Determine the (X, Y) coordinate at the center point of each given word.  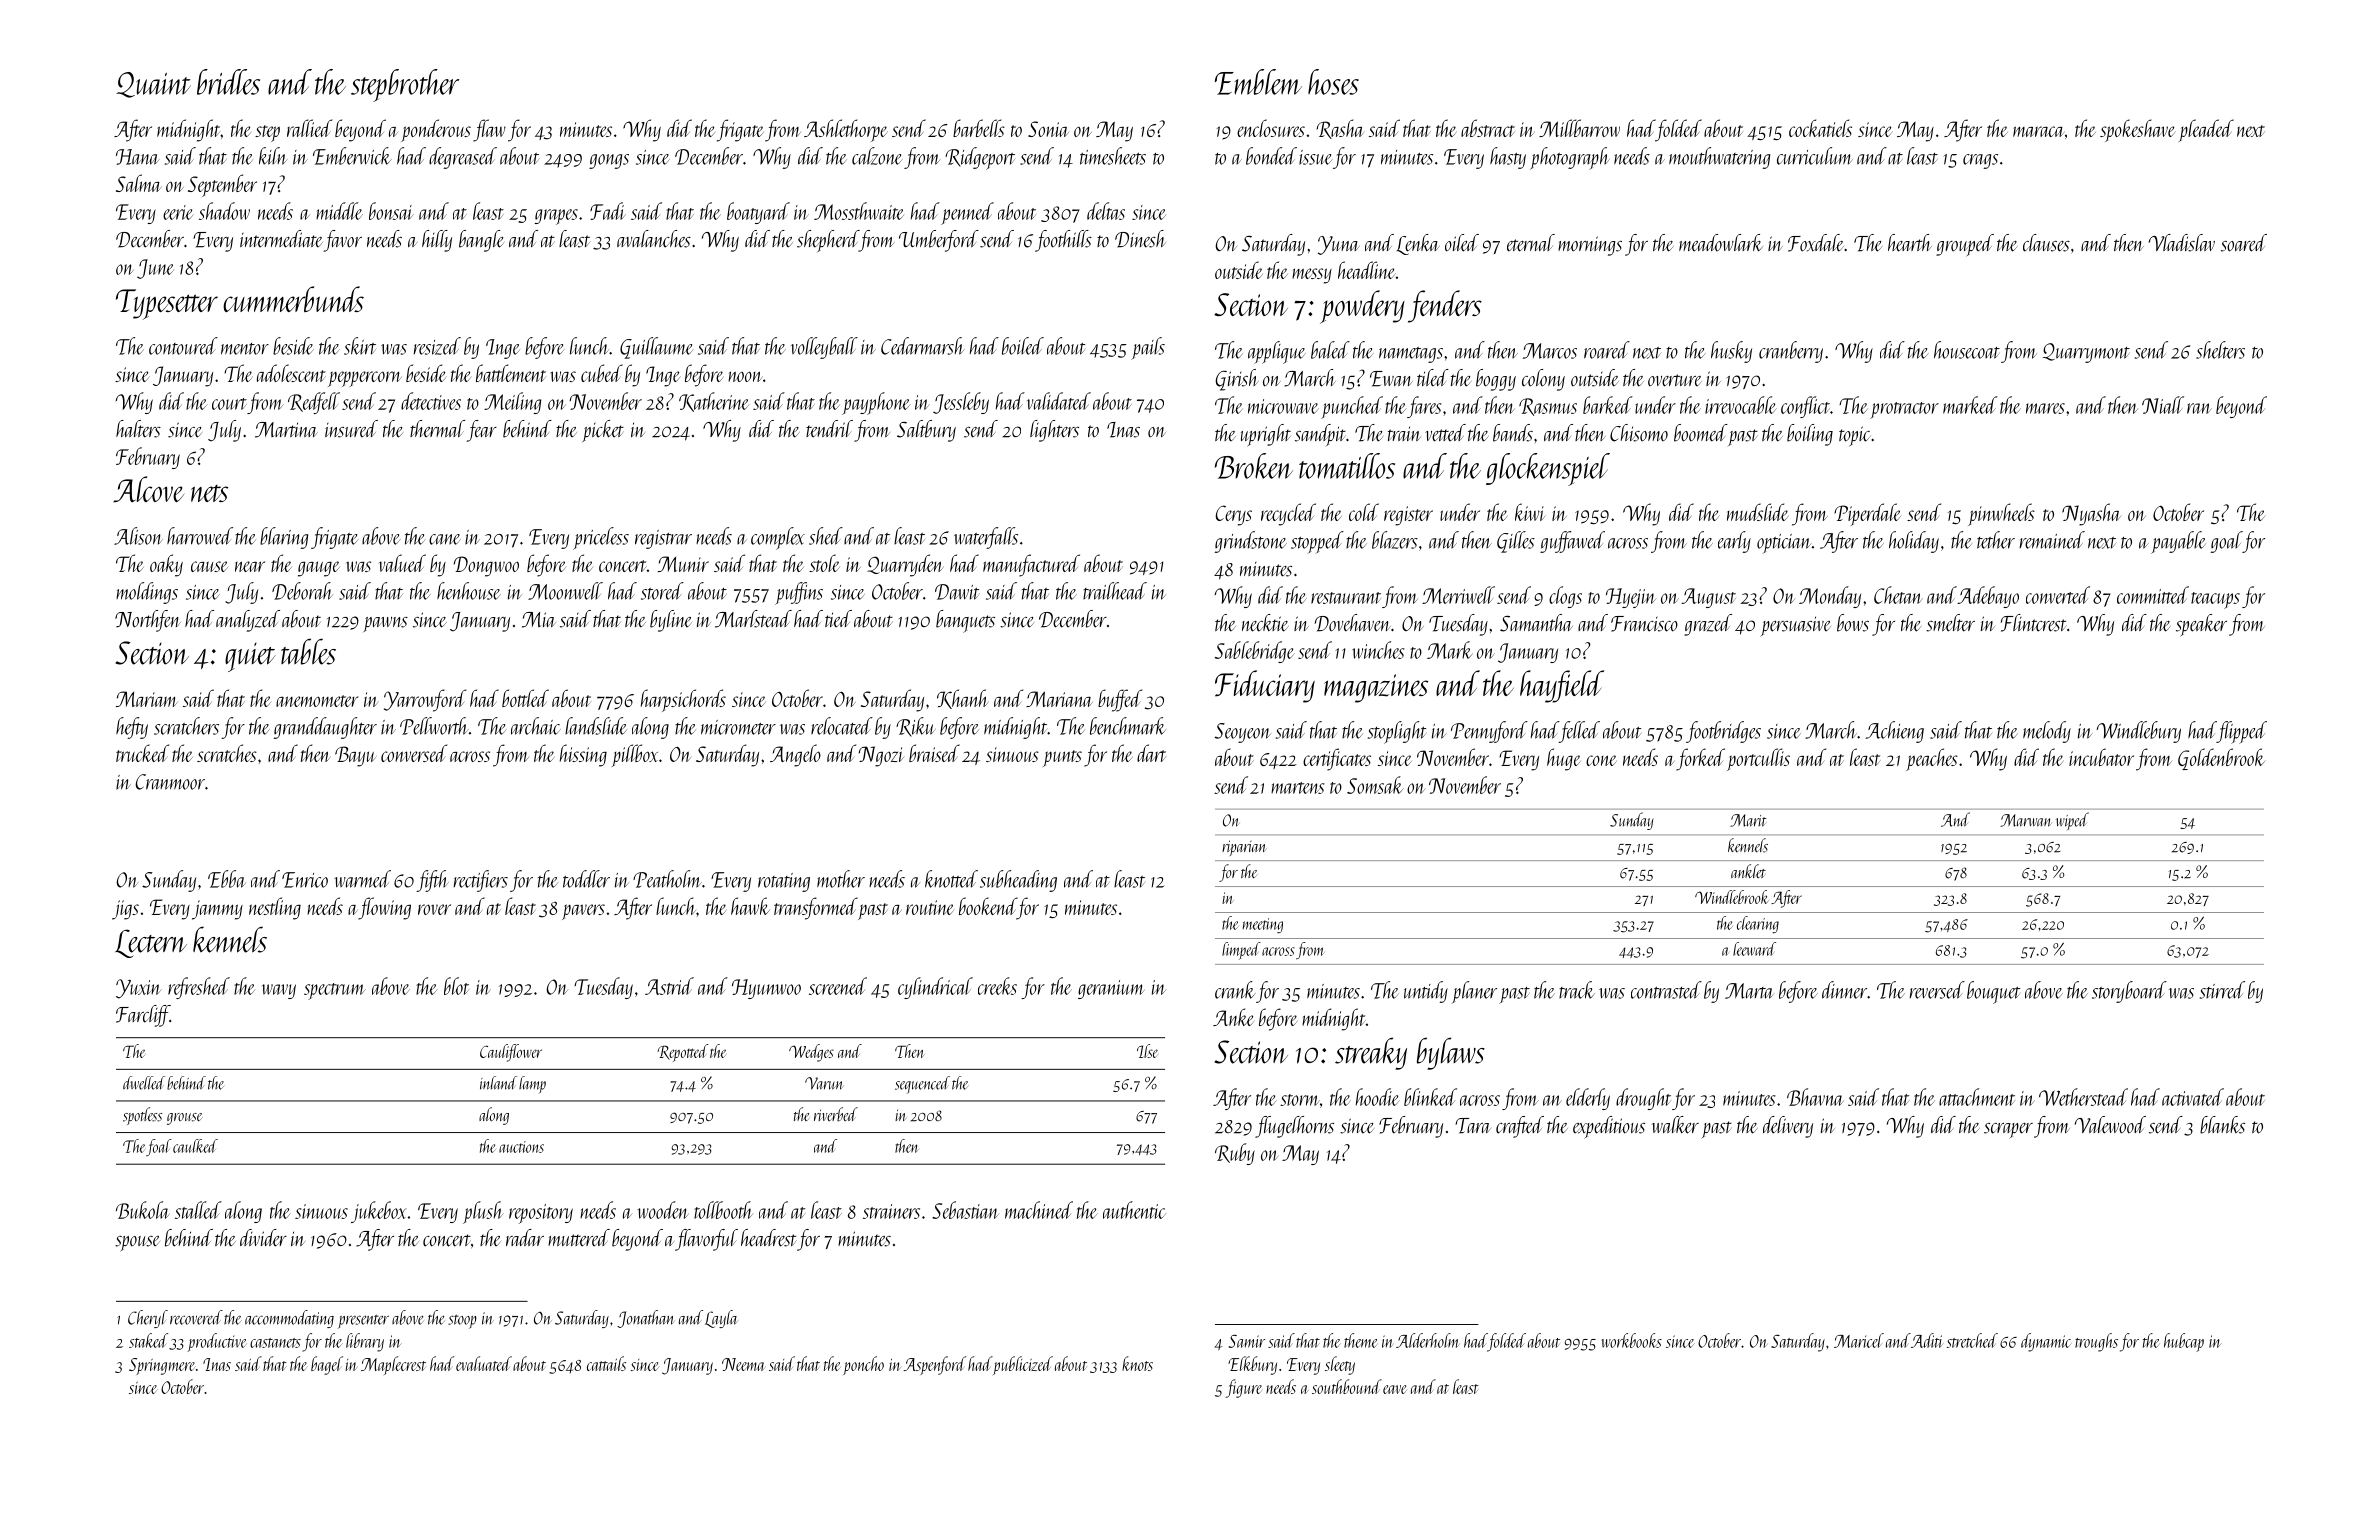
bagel (327, 1365)
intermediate (281, 239)
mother (841, 879)
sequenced (922, 1085)
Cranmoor (170, 782)
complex (778, 538)
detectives (431, 401)
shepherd (828, 241)
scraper (2008, 1131)
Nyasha (2091, 514)
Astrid (669, 986)
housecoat (1967, 350)
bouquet (1993, 992)
